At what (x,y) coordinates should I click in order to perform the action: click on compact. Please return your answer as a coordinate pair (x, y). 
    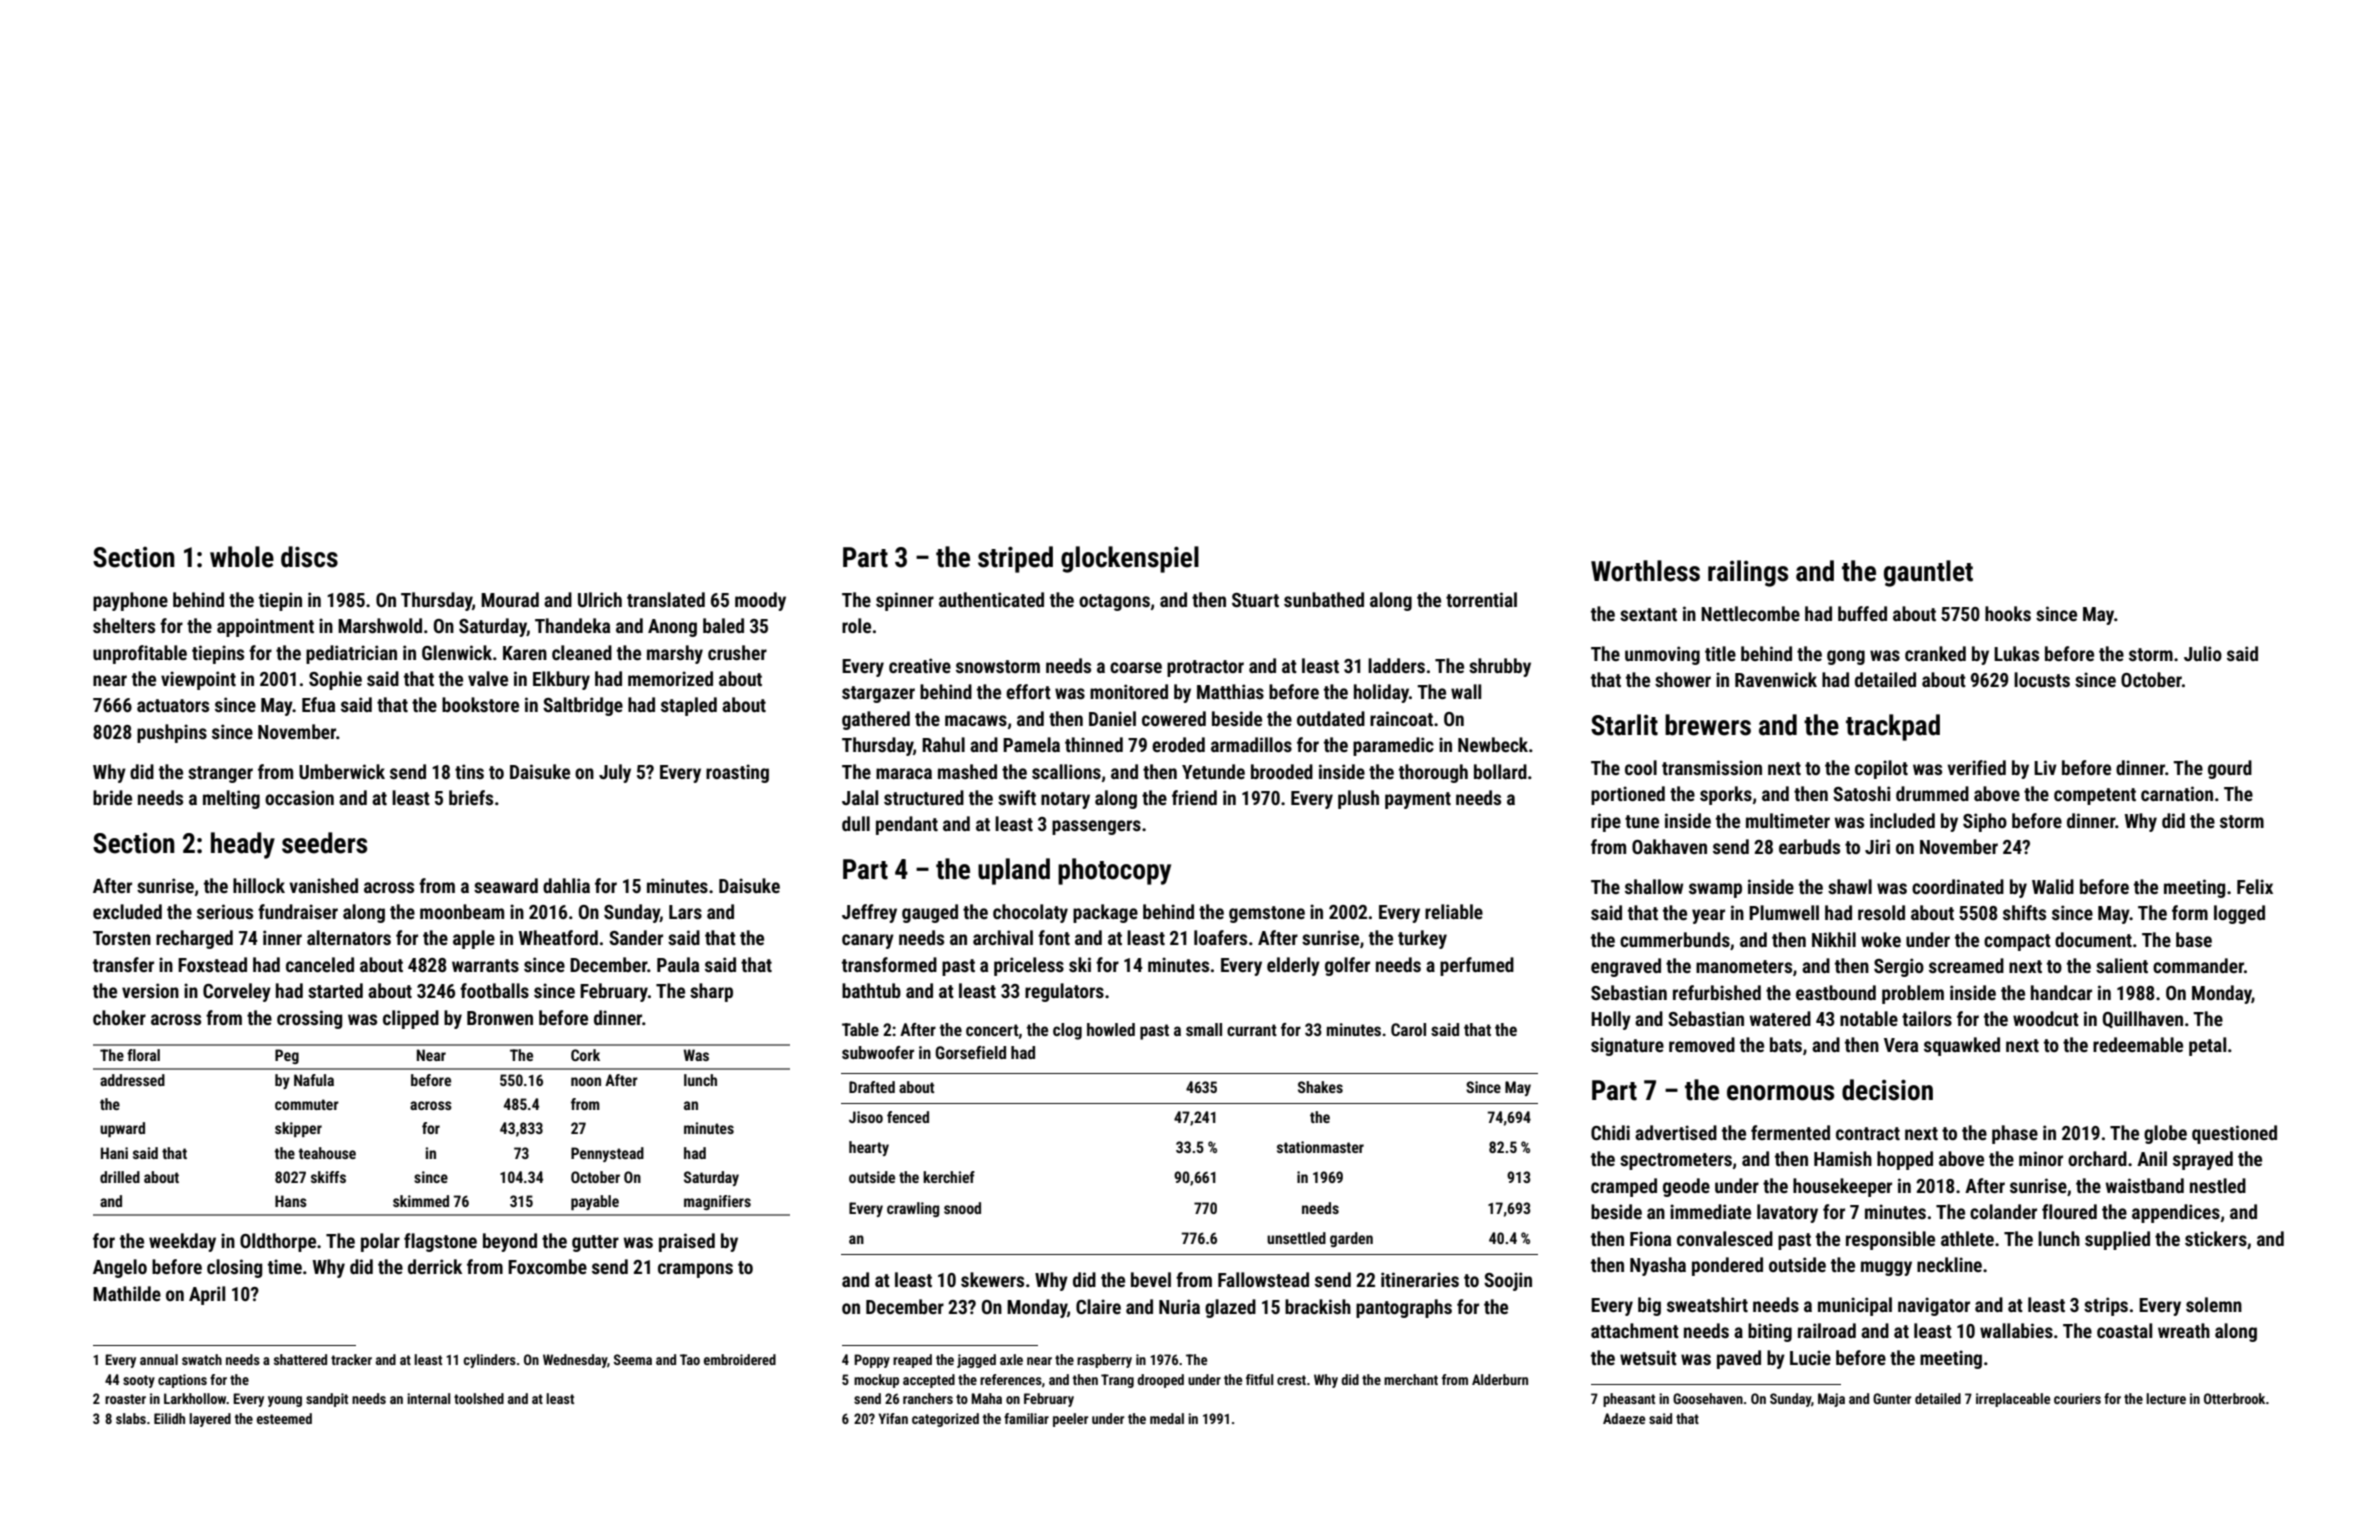
    Looking at the image, I should click on (2017, 942).
